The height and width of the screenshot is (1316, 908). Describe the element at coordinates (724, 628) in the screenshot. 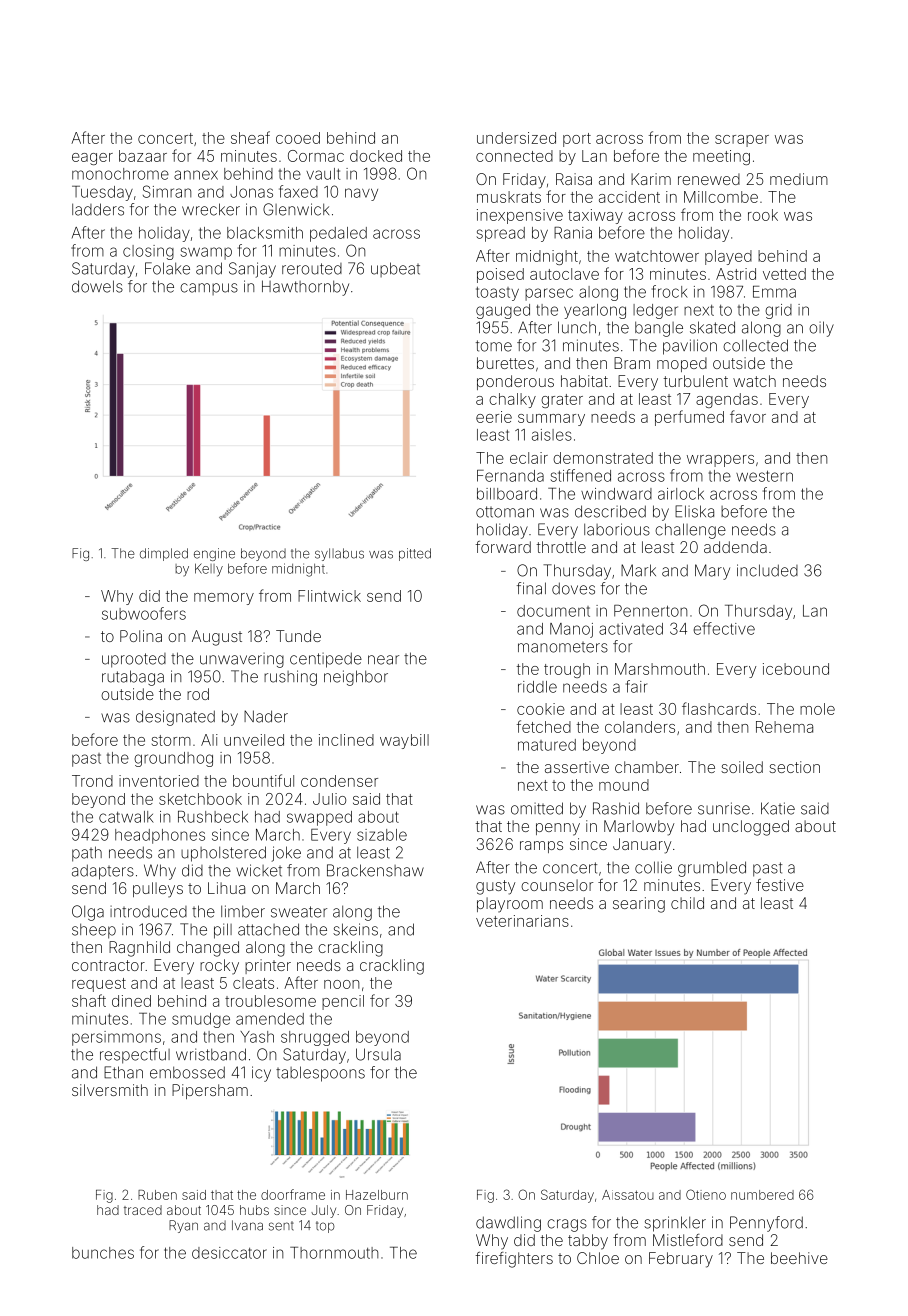

I see `effective` at that location.
